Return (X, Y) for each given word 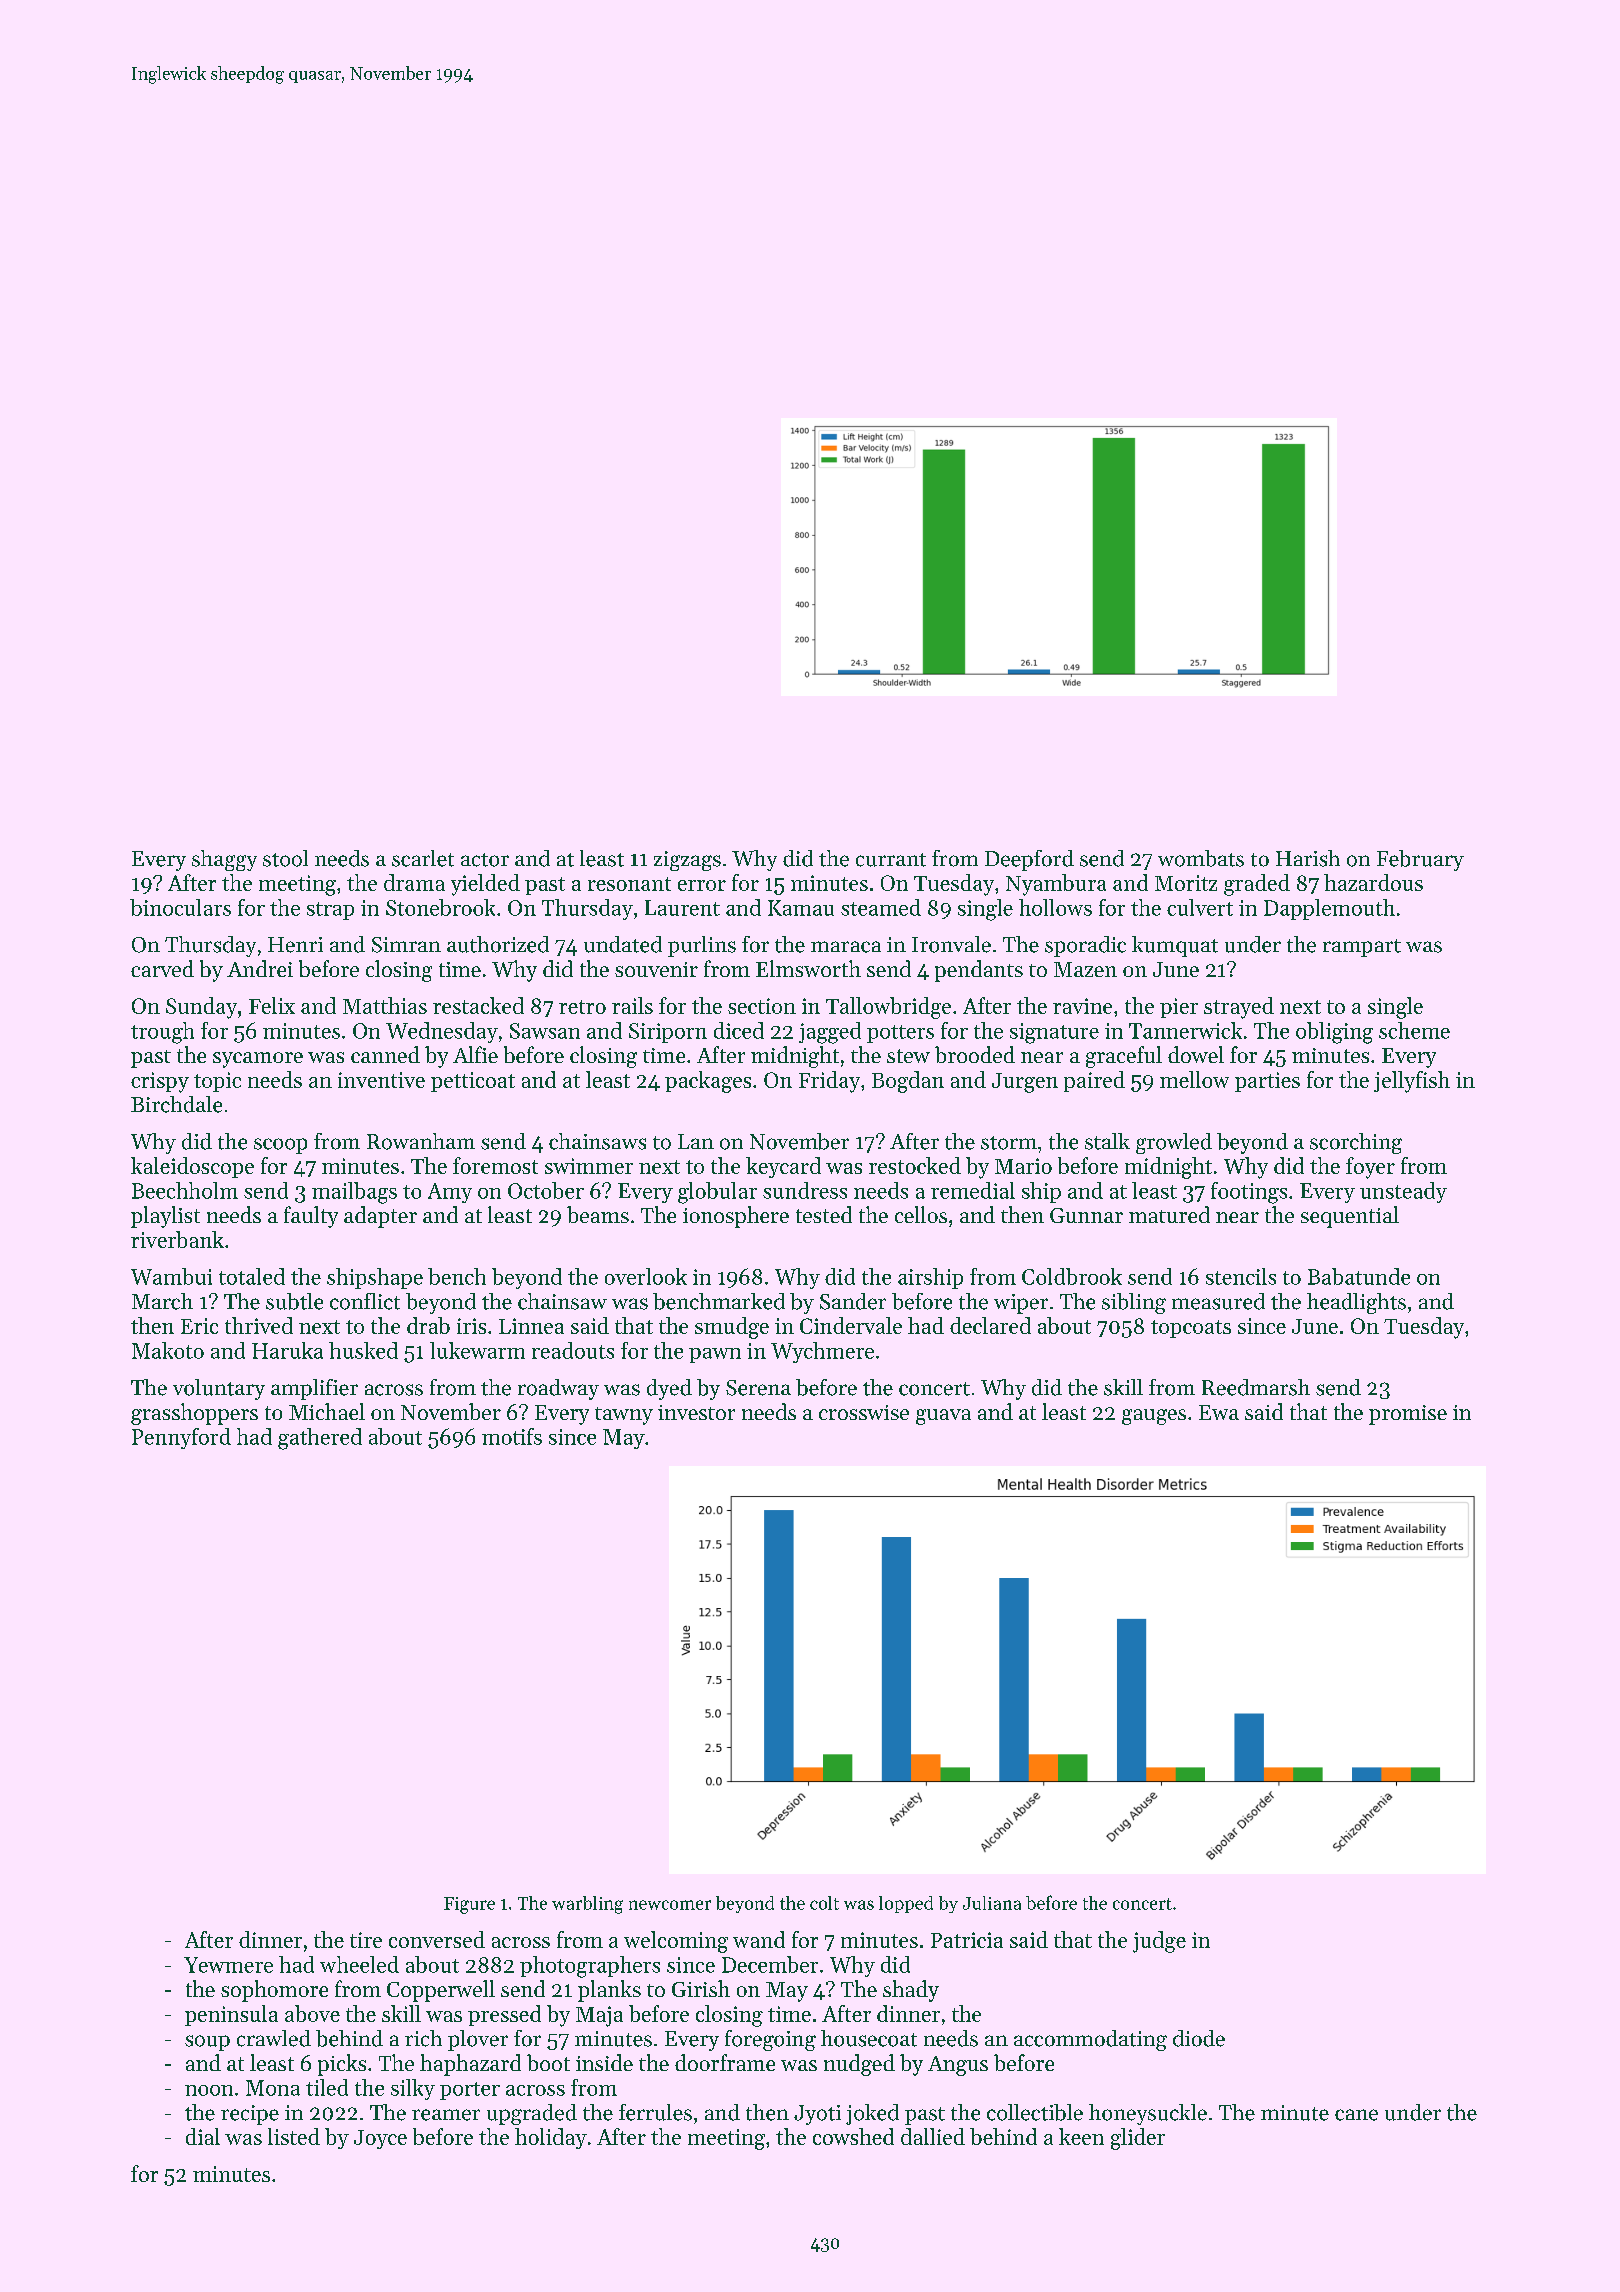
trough (162, 1033)
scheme (1414, 1030)
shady (911, 1991)
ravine (1082, 1006)
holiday (551, 2138)
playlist (165, 1217)
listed (294, 2136)
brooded (975, 1054)
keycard (783, 1167)
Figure (469, 1905)
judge (1159, 1942)
